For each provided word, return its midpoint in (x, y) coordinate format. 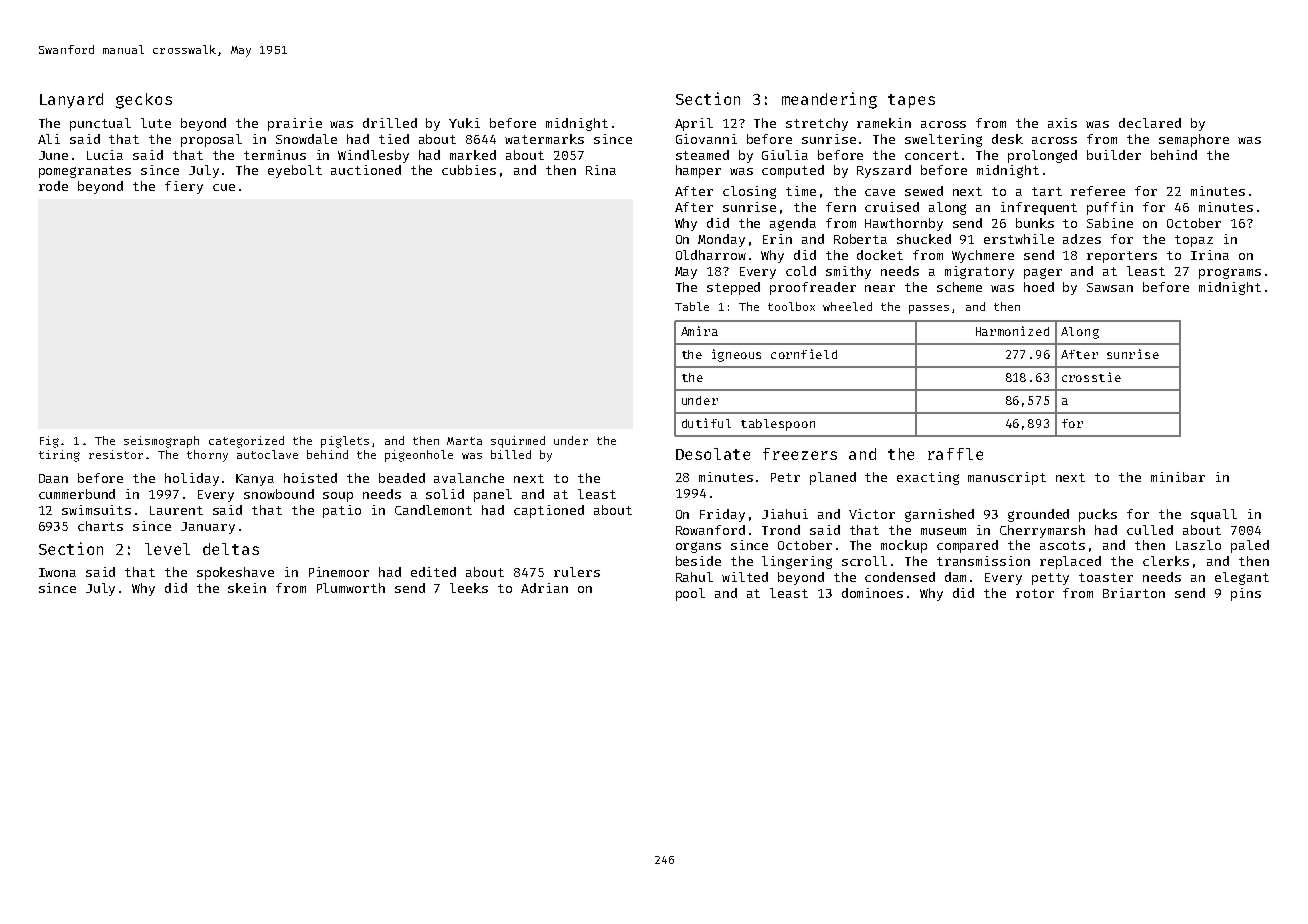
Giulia (785, 155)
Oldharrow (711, 255)
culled (1150, 530)
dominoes (872, 593)
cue (224, 187)
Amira (699, 331)
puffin (1110, 208)
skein (247, 588)
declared (1150, 123)
